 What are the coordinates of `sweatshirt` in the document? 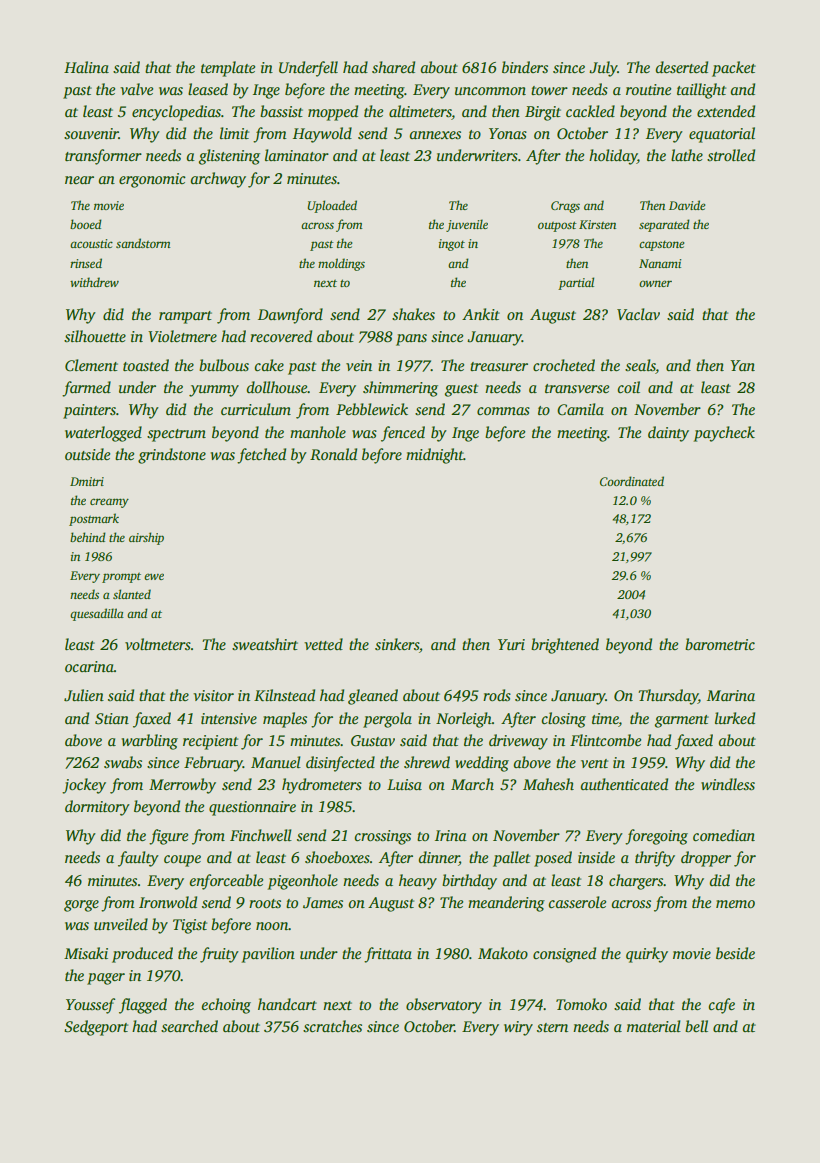 It's located at (265, 644).
